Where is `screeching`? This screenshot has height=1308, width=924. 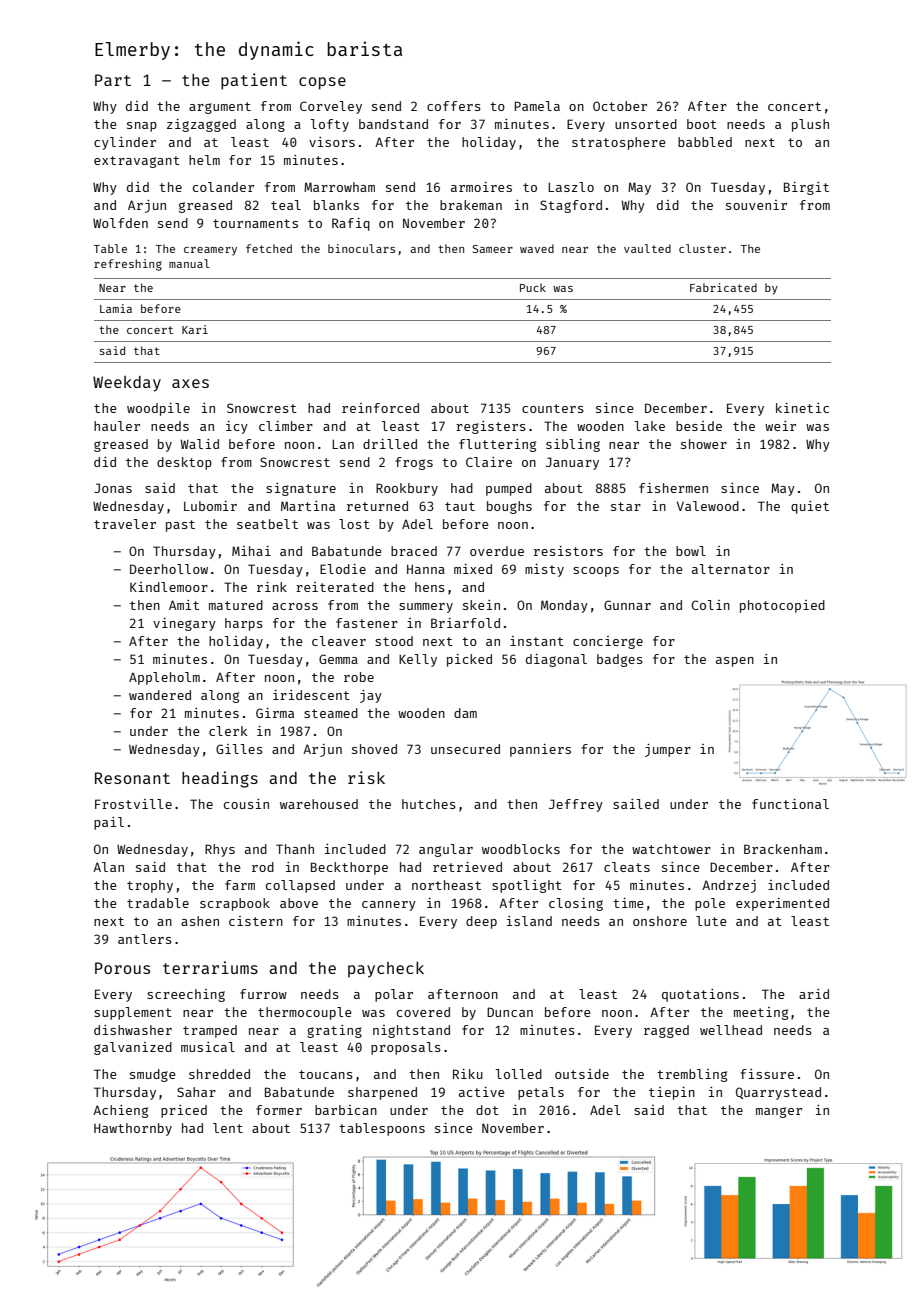 screeching is located at coordinates (186, 995).
